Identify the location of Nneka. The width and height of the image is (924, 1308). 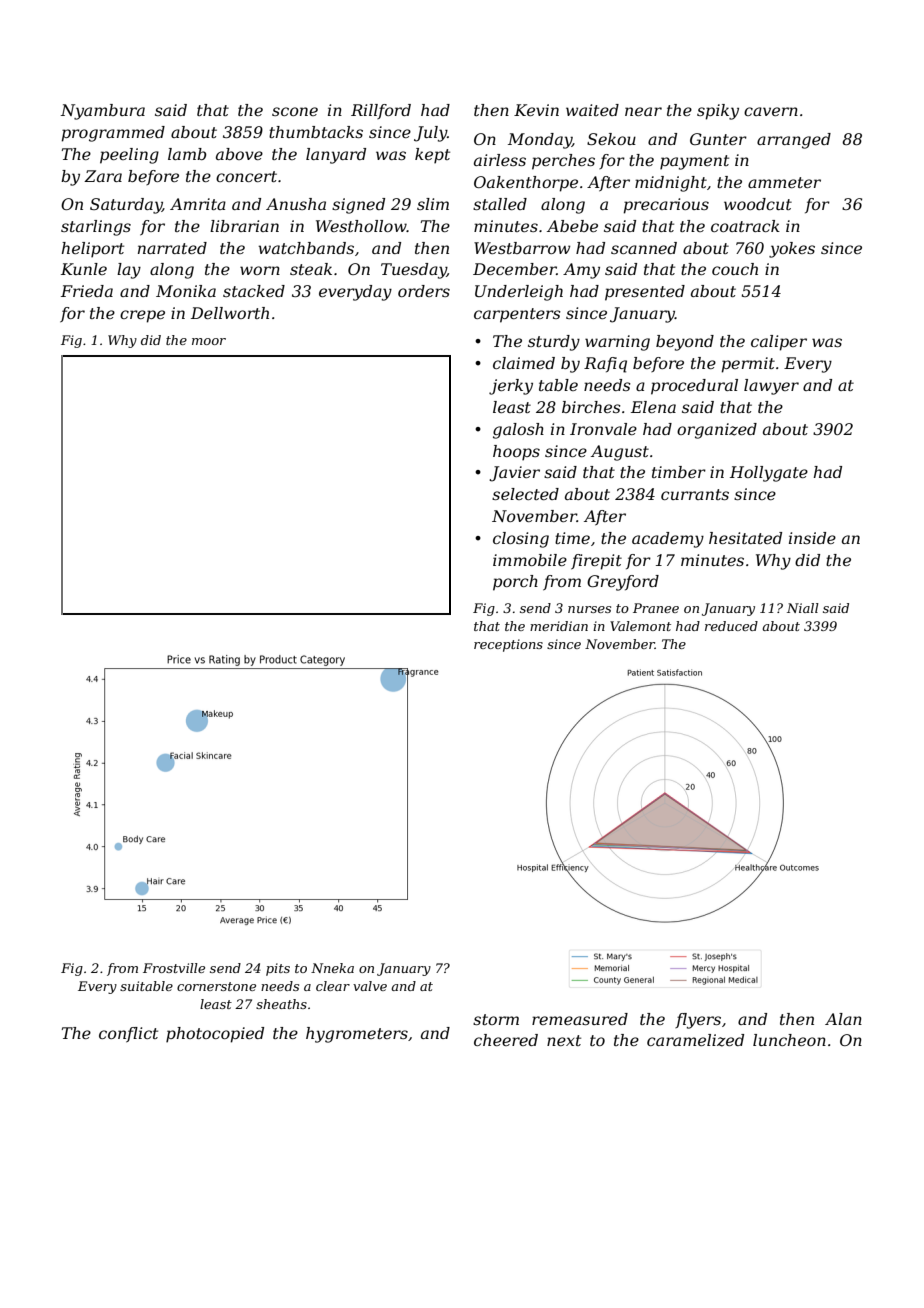
(332, 968).
